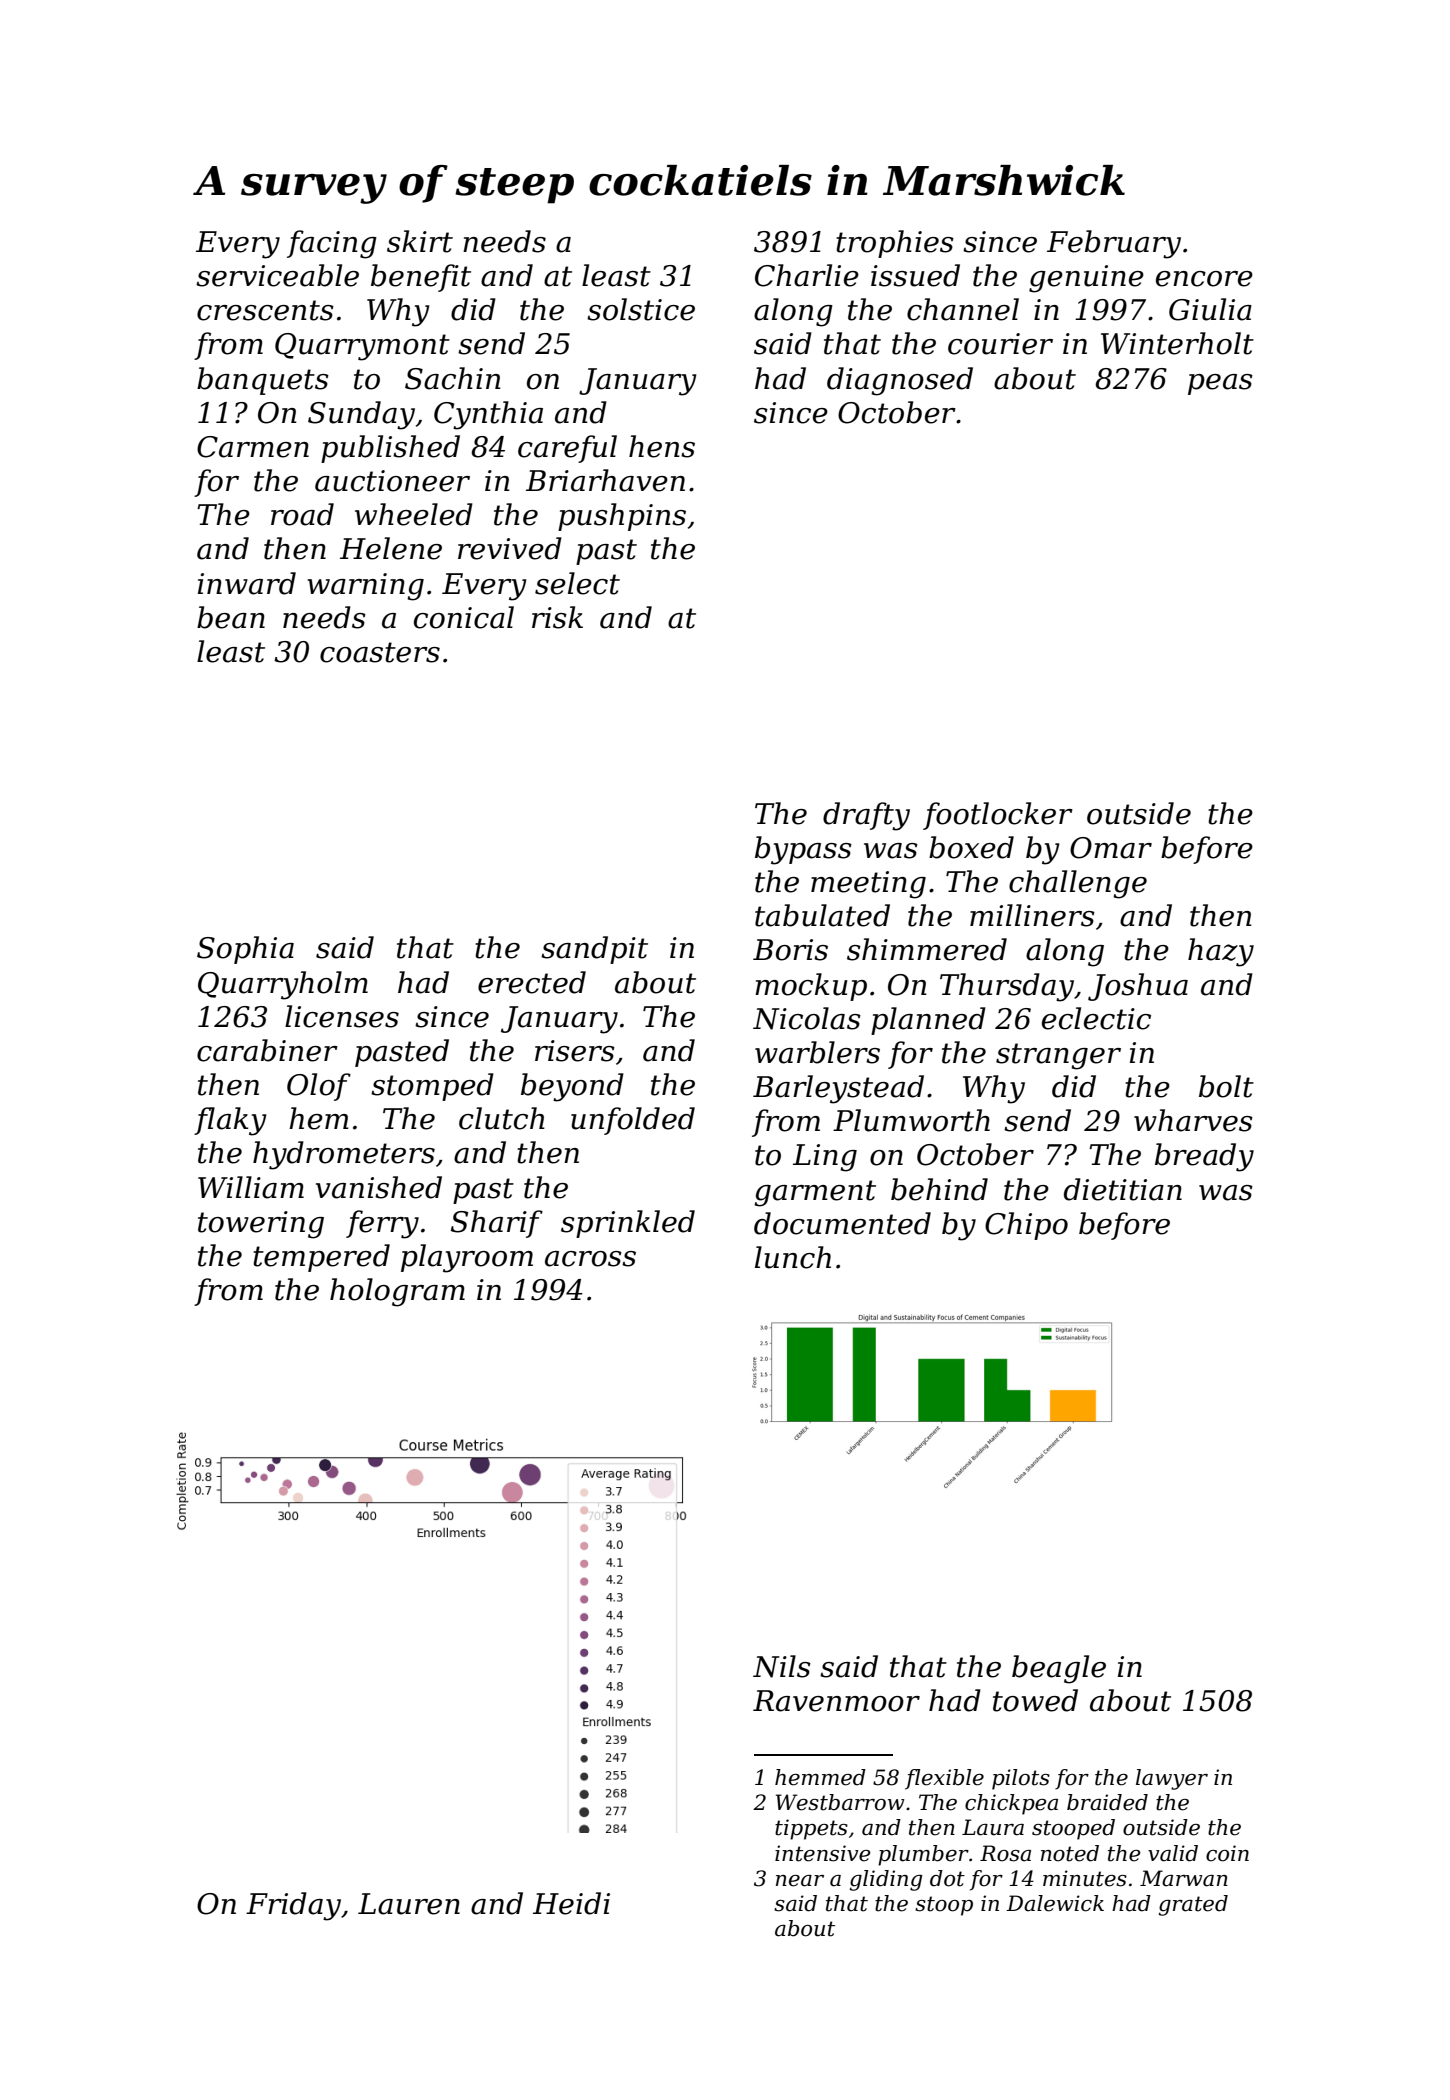  Describe the element at coordinates (1204, 1157) in the screenshot. I see `bready` at that location.
